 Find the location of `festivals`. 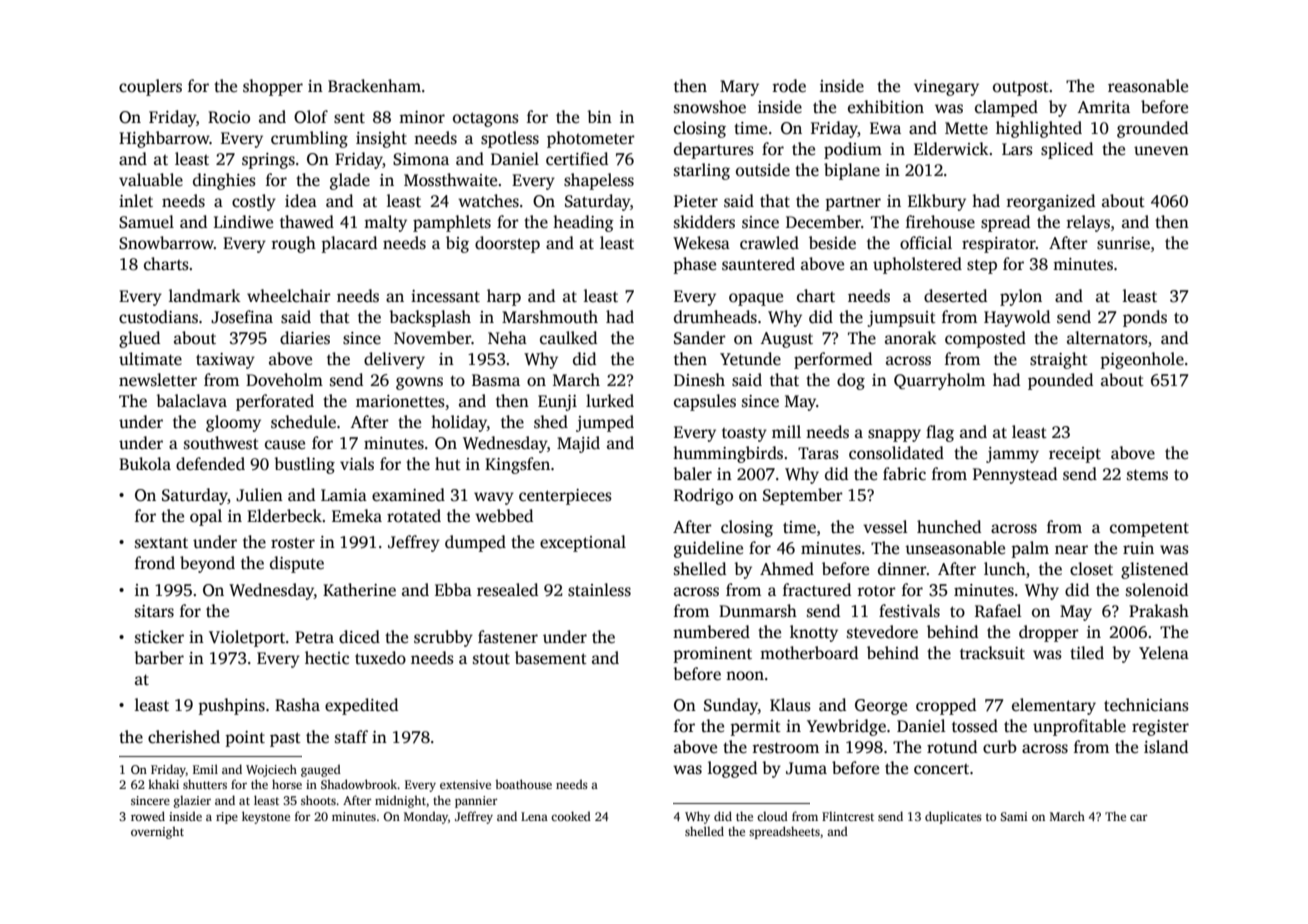

festivals is located at coordinates (909, 611).
